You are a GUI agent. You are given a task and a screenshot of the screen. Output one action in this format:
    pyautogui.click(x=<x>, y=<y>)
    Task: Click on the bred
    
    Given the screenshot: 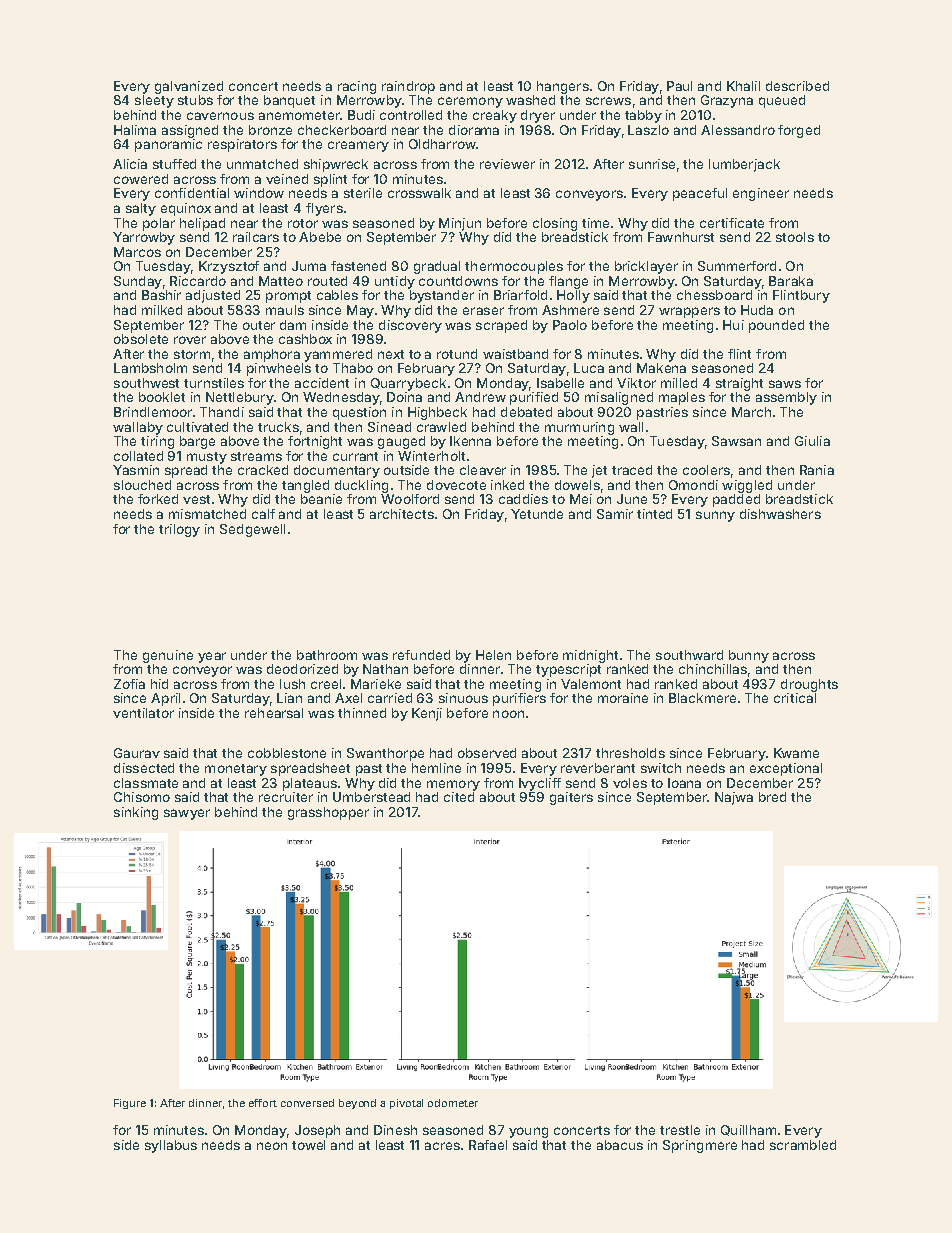 What is the action you would take?
    pyautogui.click(x=772, y=797)
